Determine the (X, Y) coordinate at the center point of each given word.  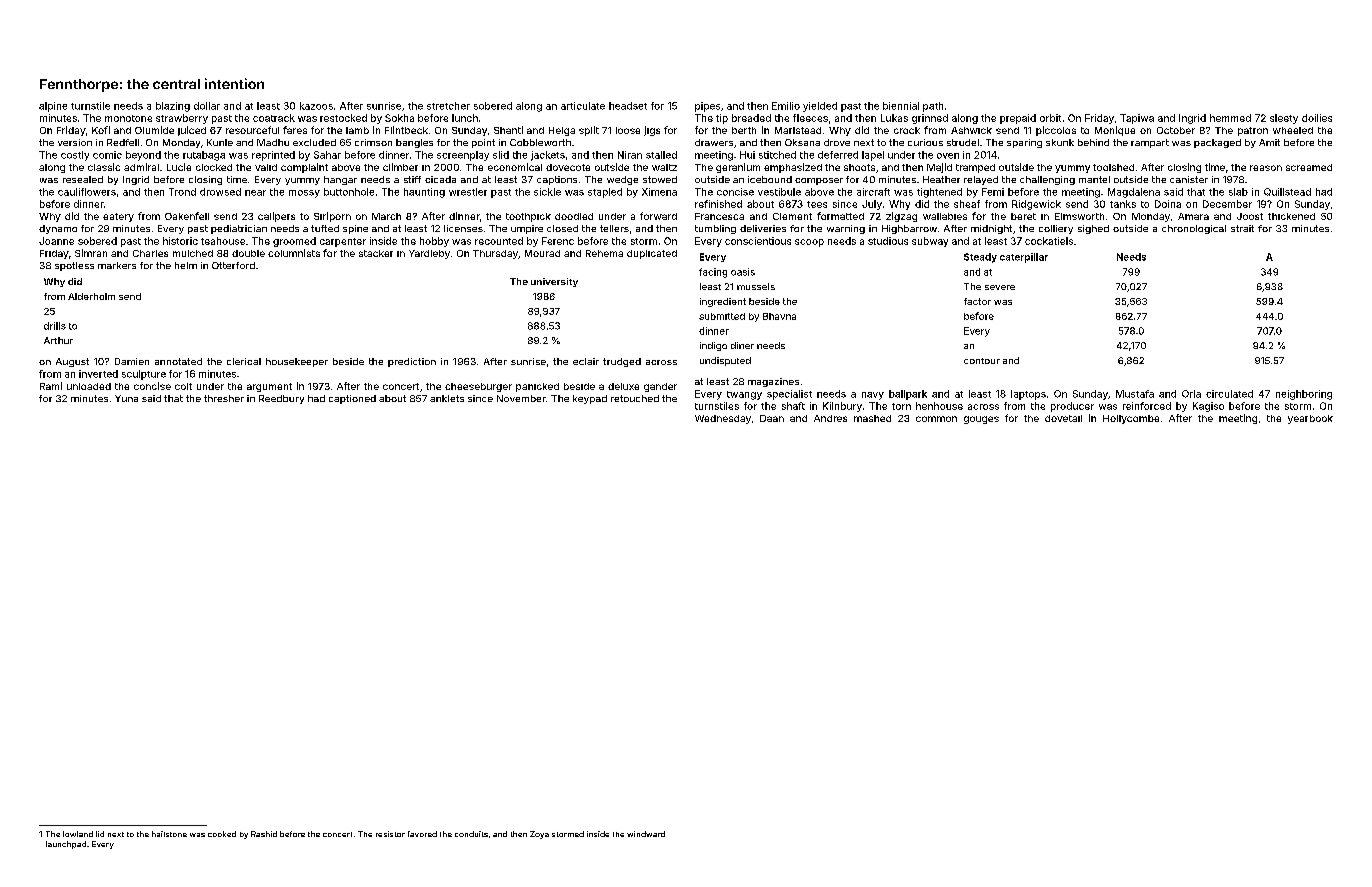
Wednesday (723, 419)
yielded (820, 107)
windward (646, 834)
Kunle (220, 142)
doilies (1317, 118)
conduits (471, 834)
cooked (222, 834)
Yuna (126, 398)
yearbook (1310, 419)
